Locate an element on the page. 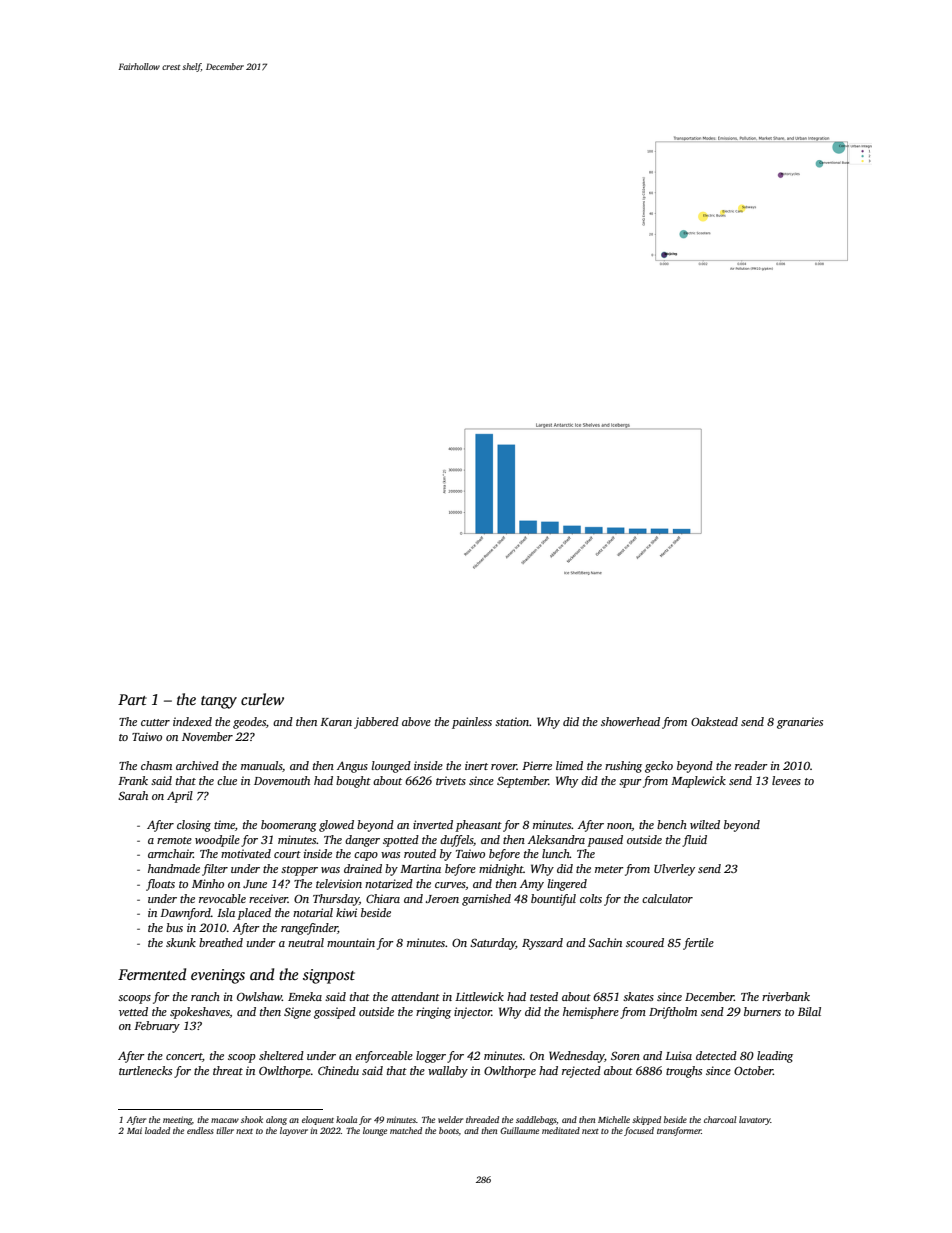 The height and width of the image is (1233, 952). capo is located at coordinates (366, 856).
